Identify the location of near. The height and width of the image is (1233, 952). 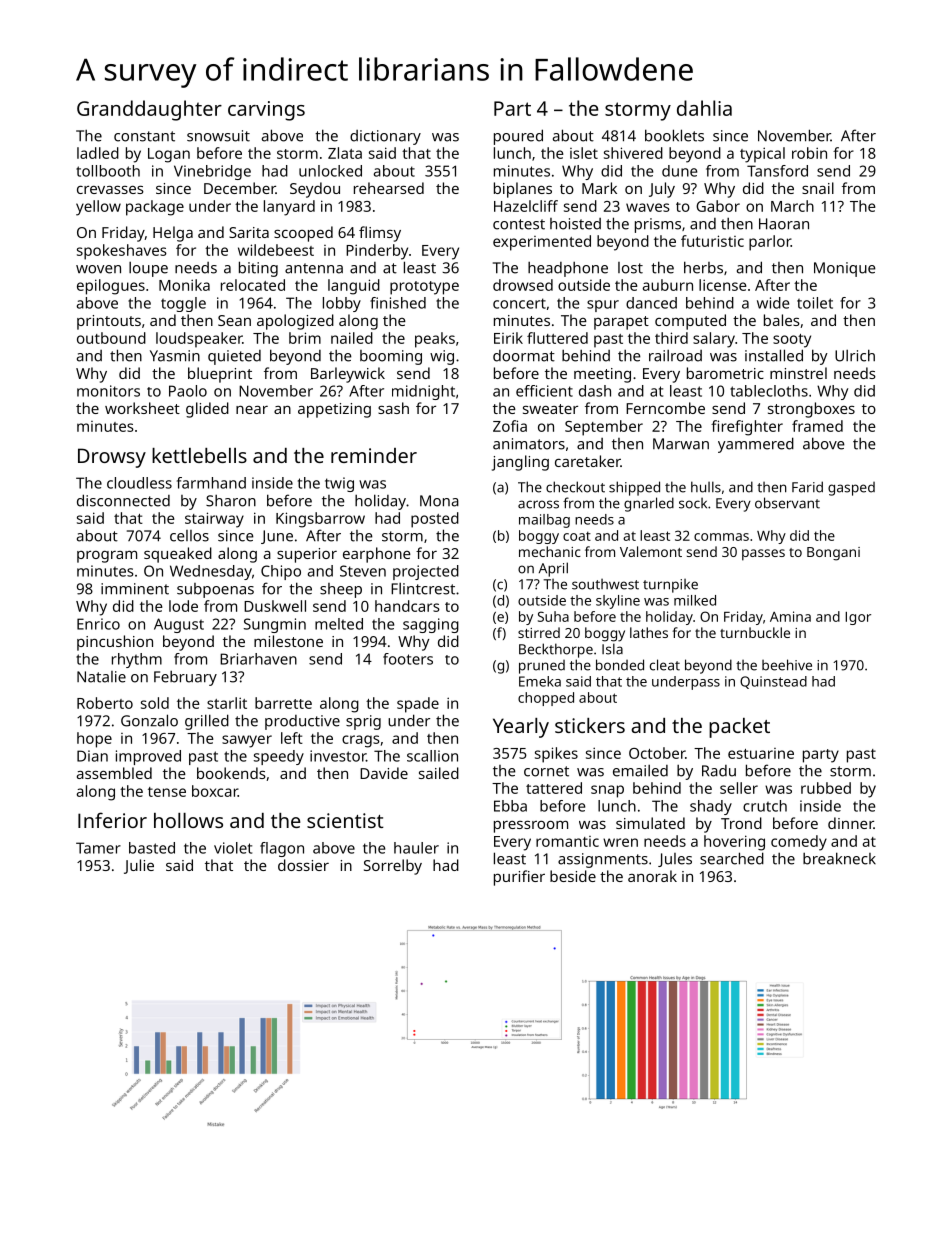
(252, 410).
